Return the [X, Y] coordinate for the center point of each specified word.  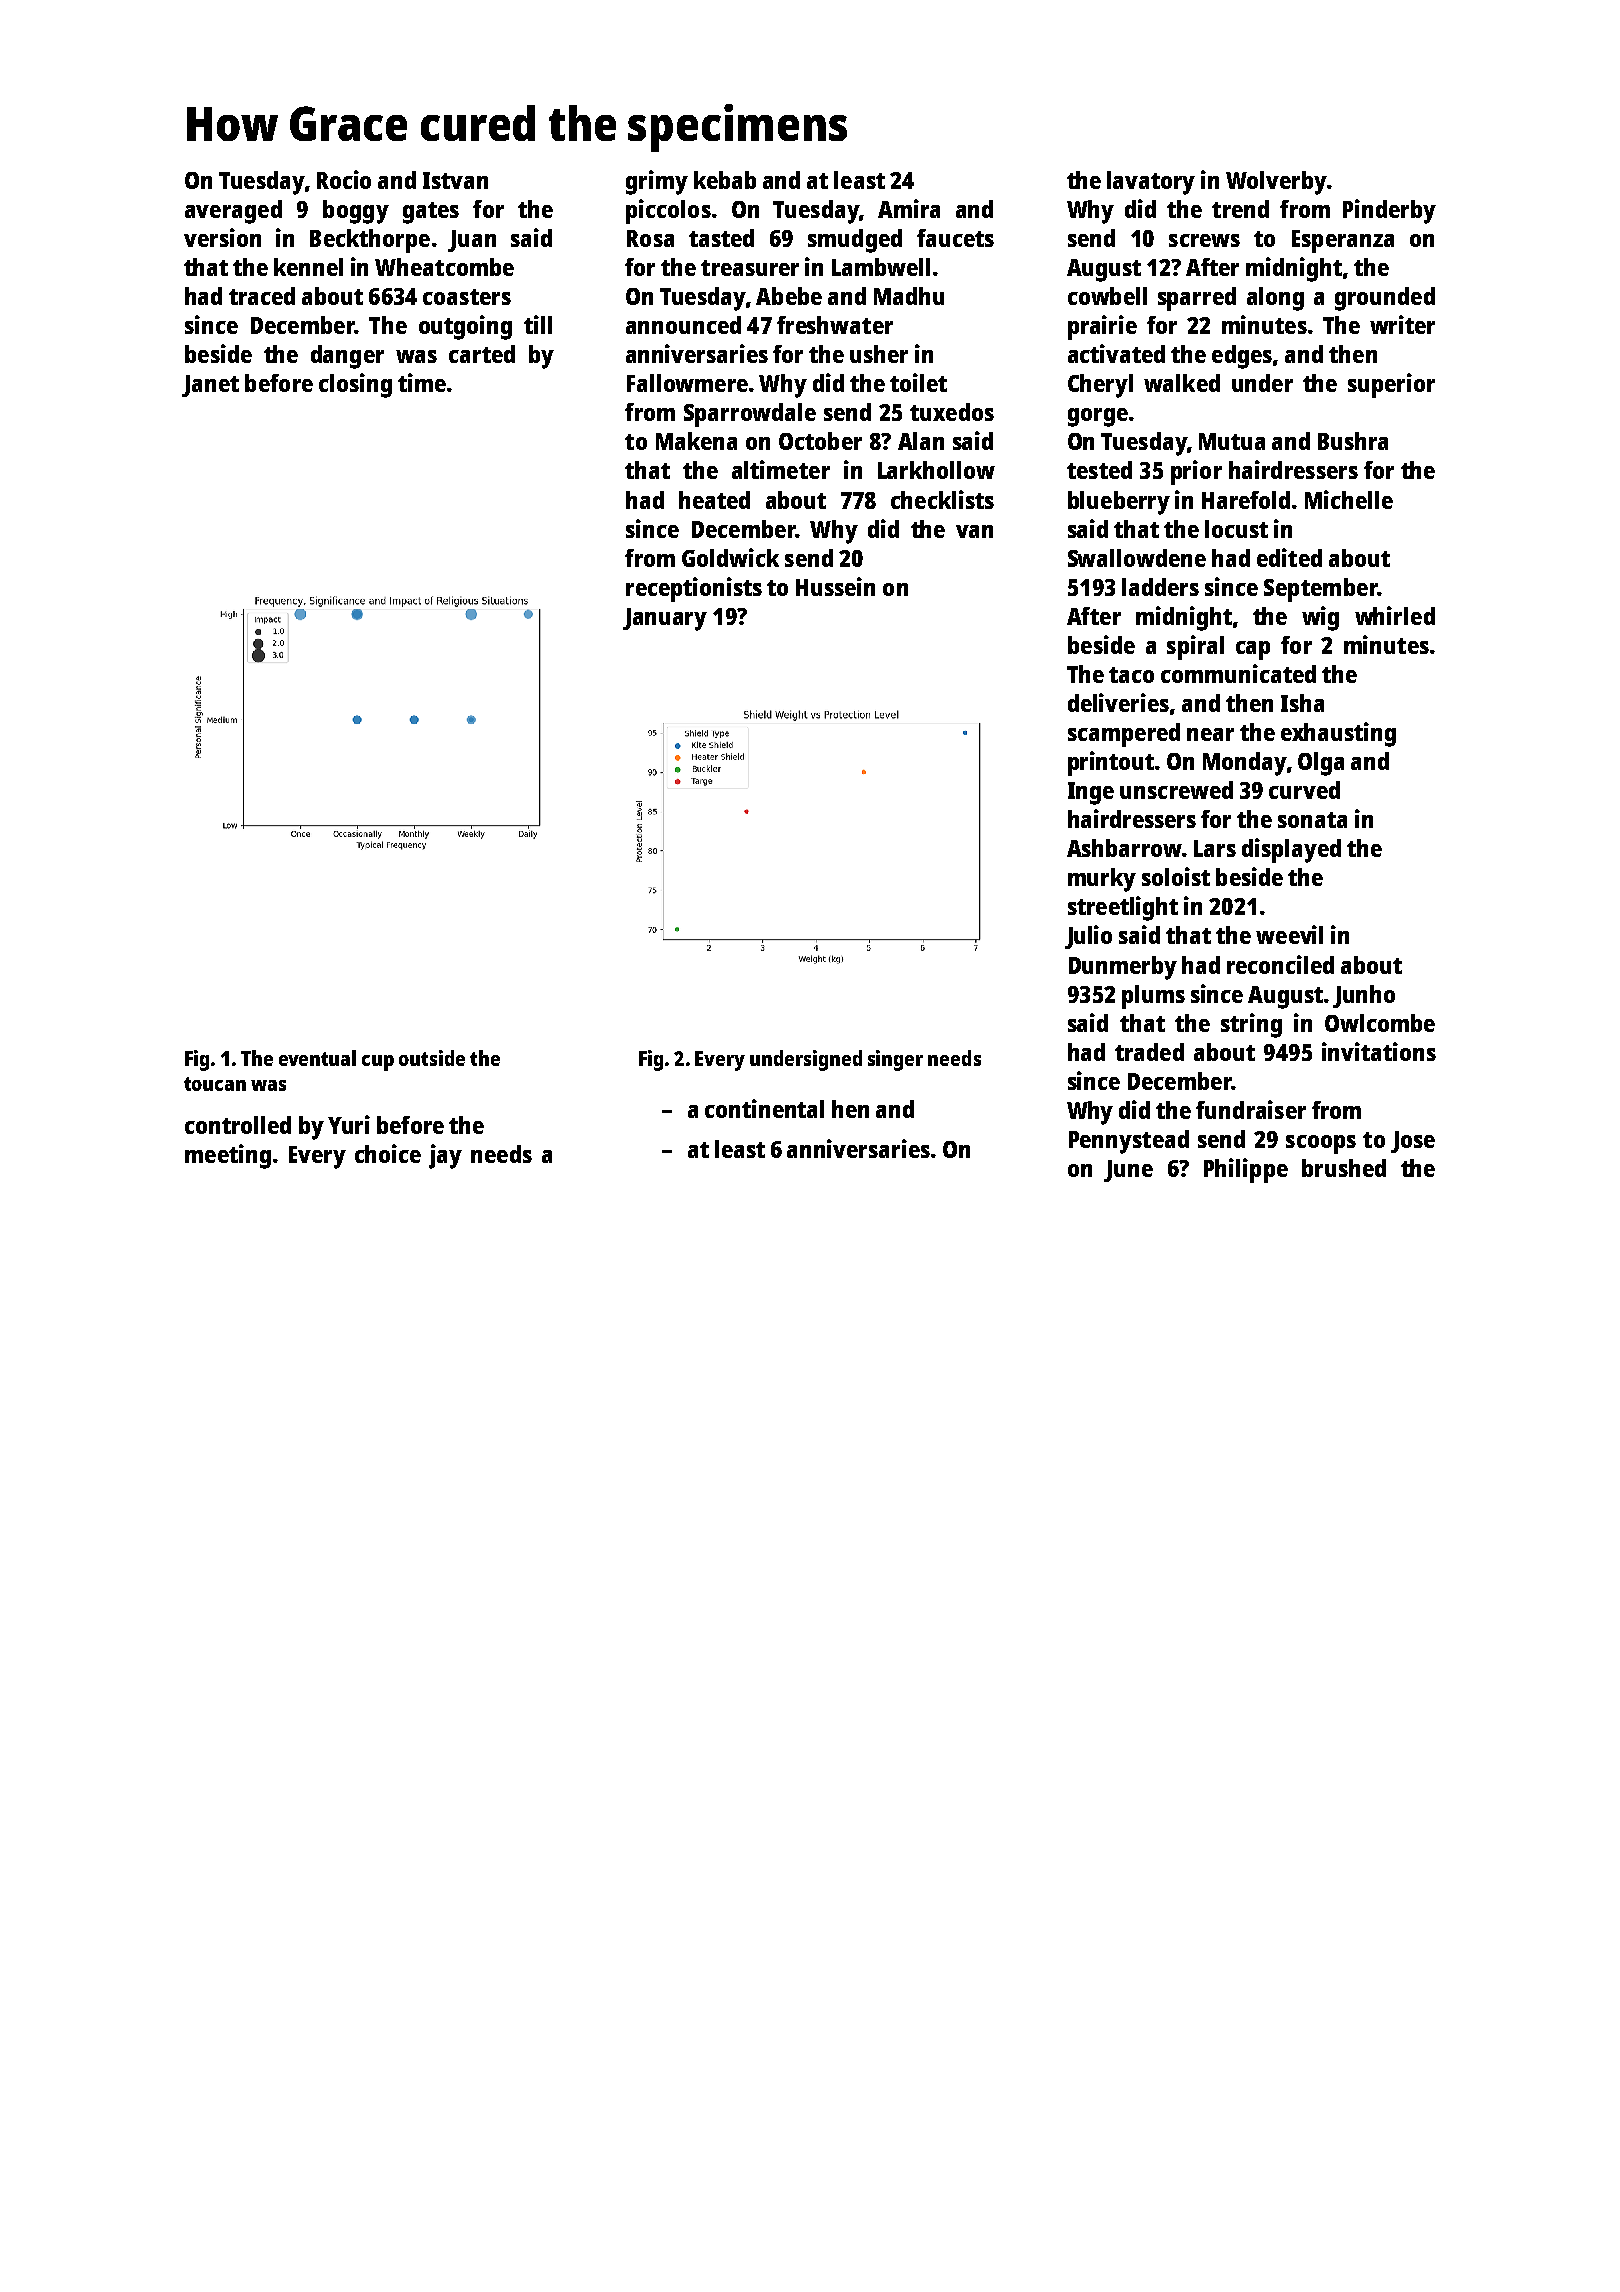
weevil [1289, 934]
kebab [725, 180]
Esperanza [1343, 241]
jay [445, 1156]
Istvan [455, 180]
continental [764, 1108]
